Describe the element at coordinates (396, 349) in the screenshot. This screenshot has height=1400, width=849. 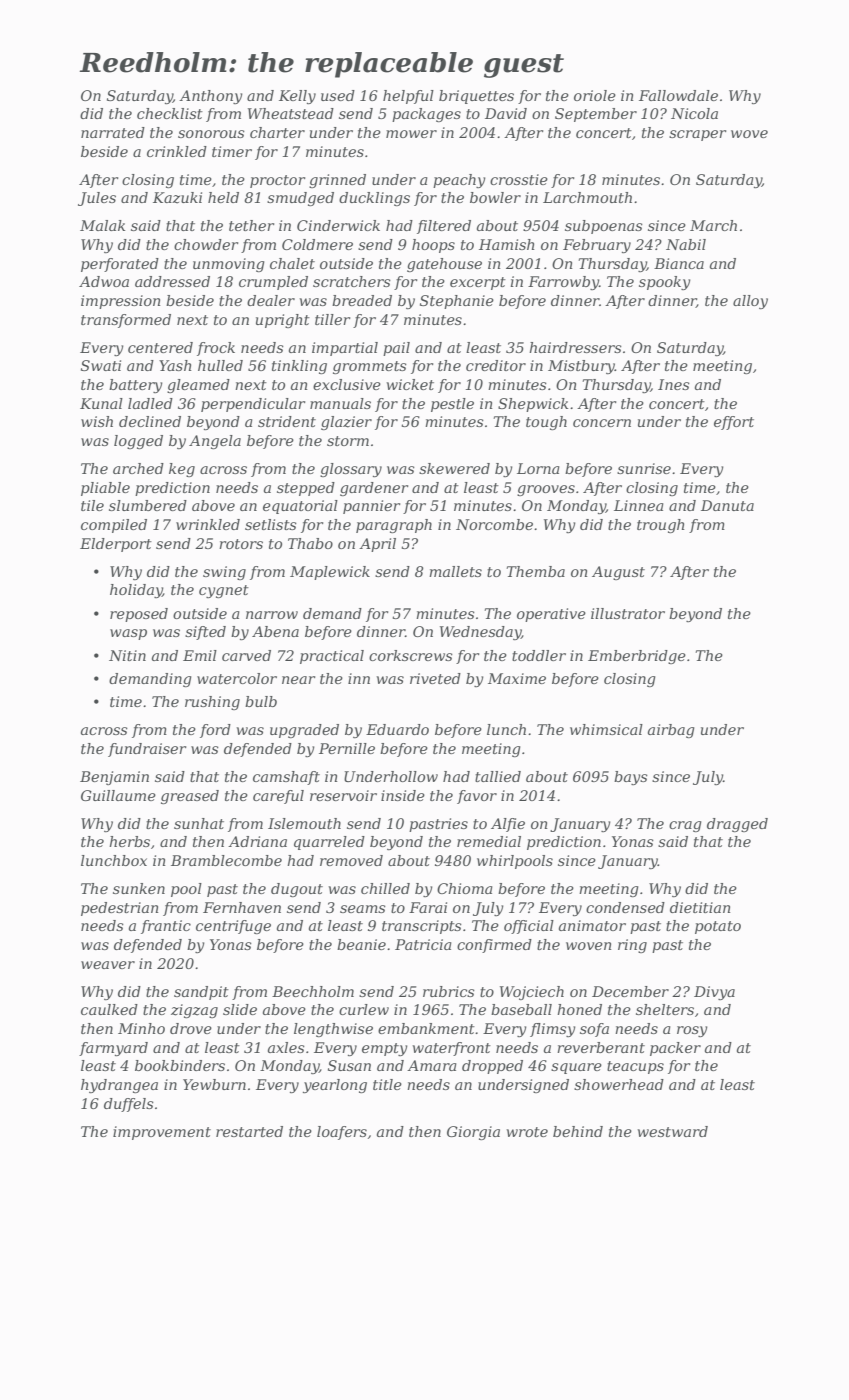
I see `pail` at that location.
